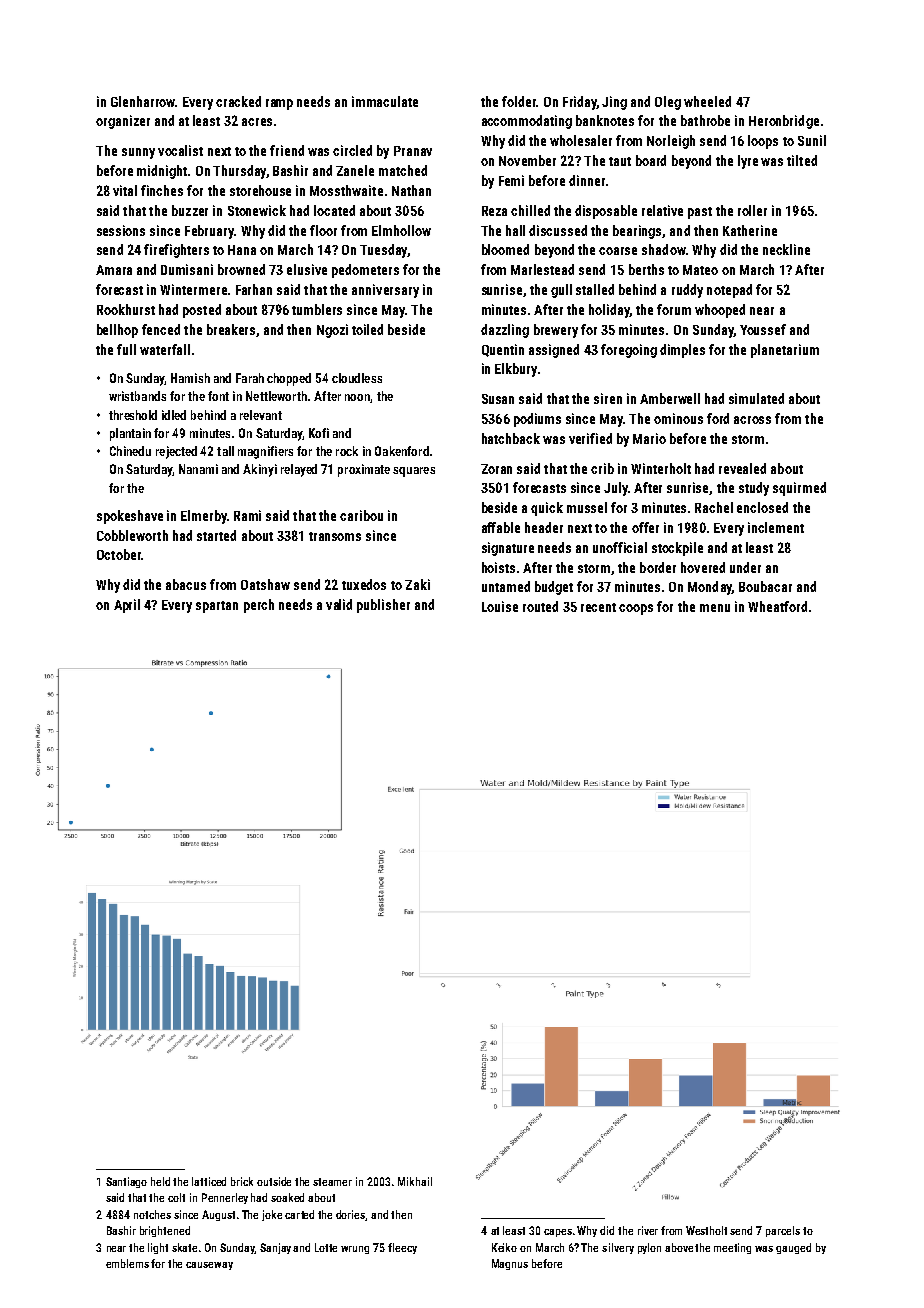  Describe the element at coordinates (500, 606) in the image. I see `Louise` at that location.
